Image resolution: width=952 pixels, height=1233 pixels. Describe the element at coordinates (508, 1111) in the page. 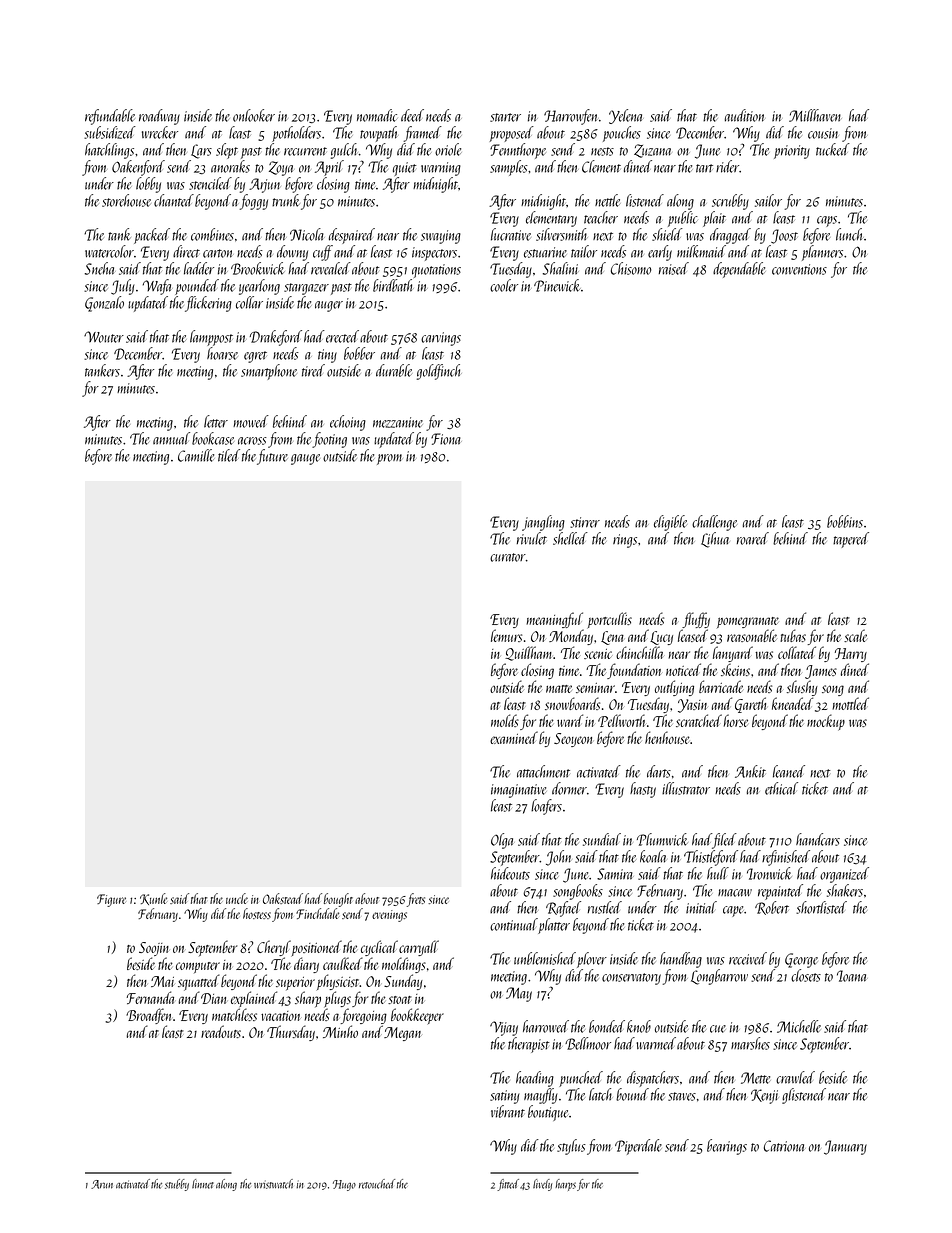

I see `vibrant` at that location.
